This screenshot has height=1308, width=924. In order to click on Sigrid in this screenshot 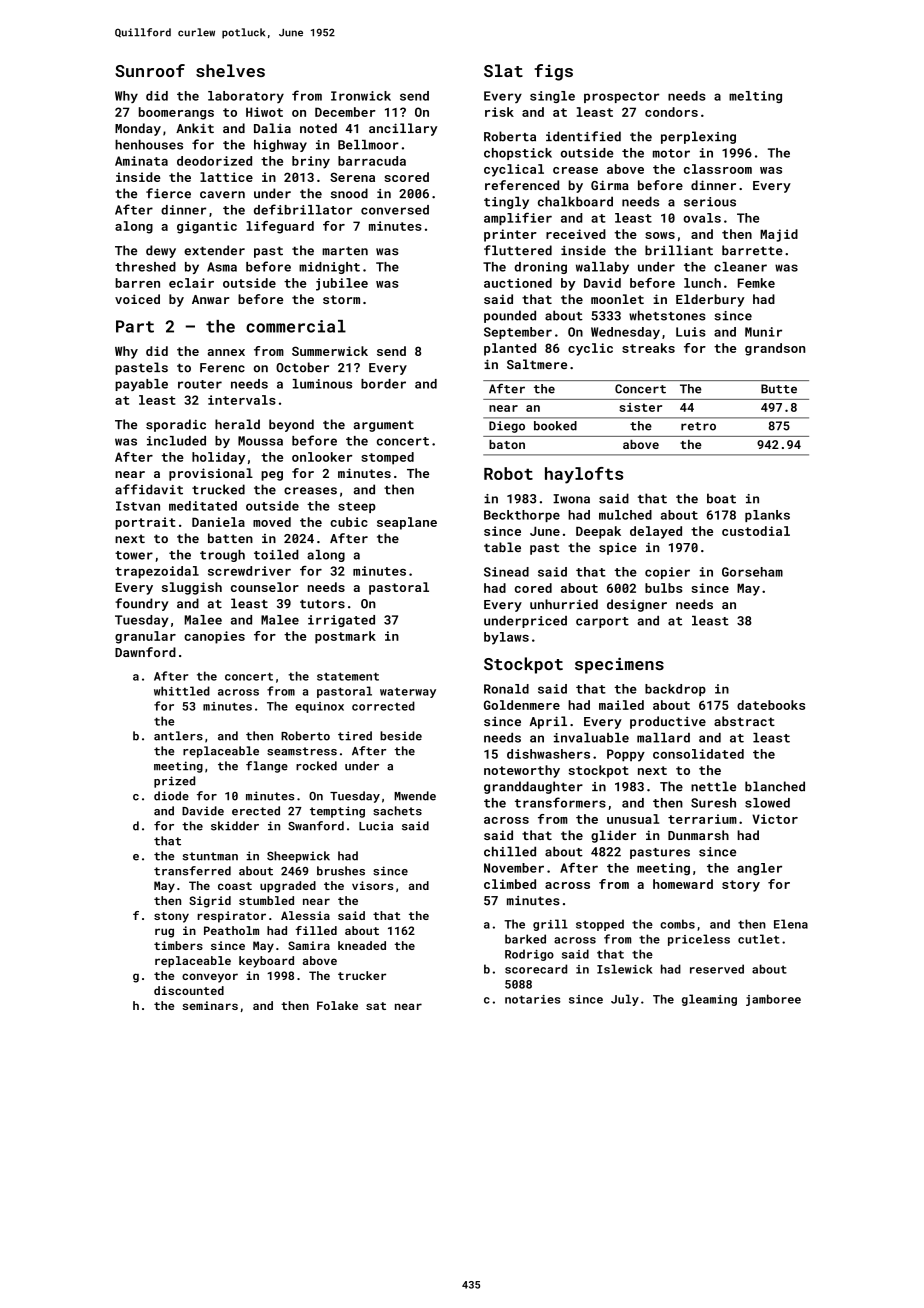, I will do `click(210, 902)`.
